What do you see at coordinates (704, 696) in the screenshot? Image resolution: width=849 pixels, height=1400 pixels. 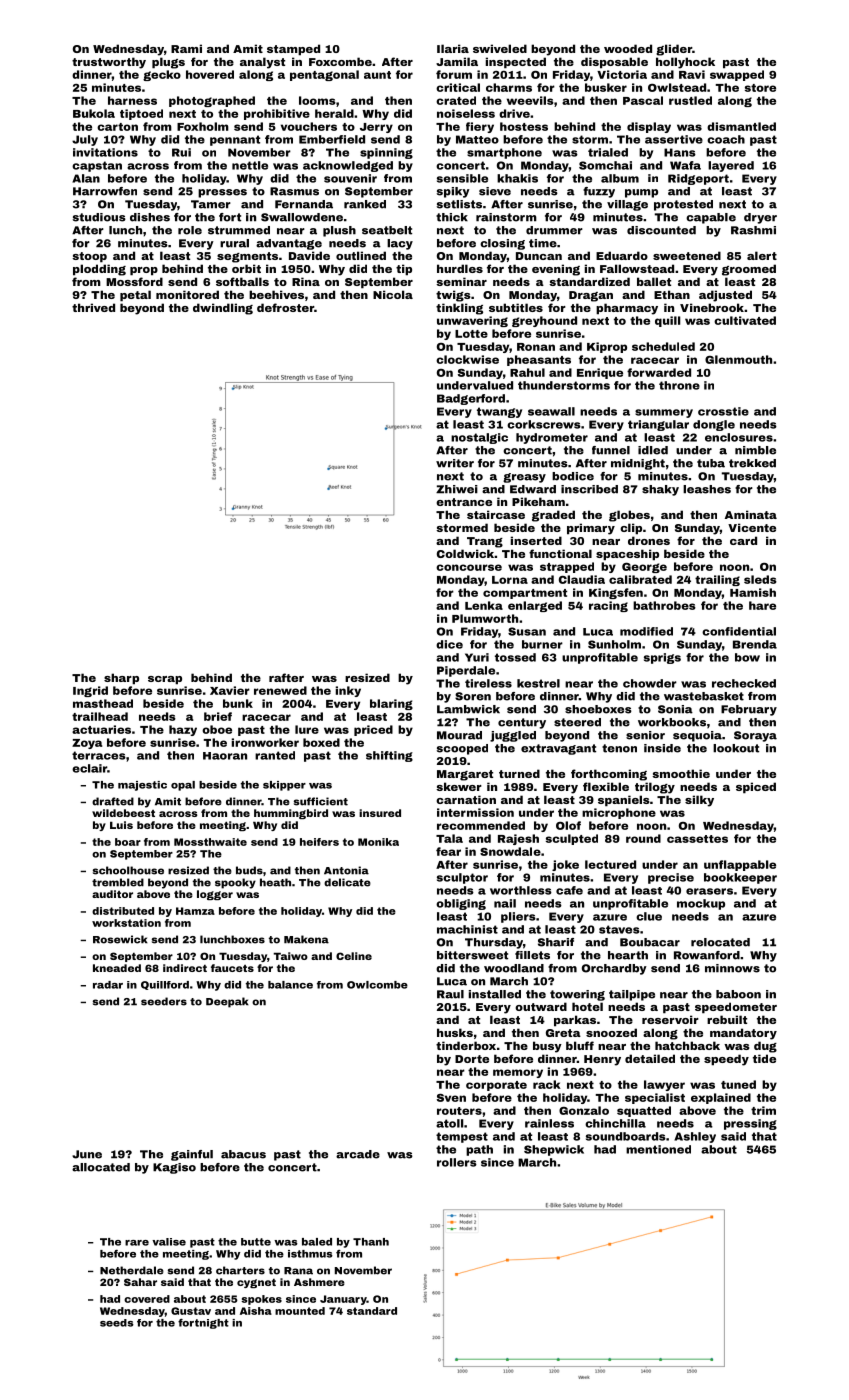 I see `wastebasket` at bounding box center [704, 696].
